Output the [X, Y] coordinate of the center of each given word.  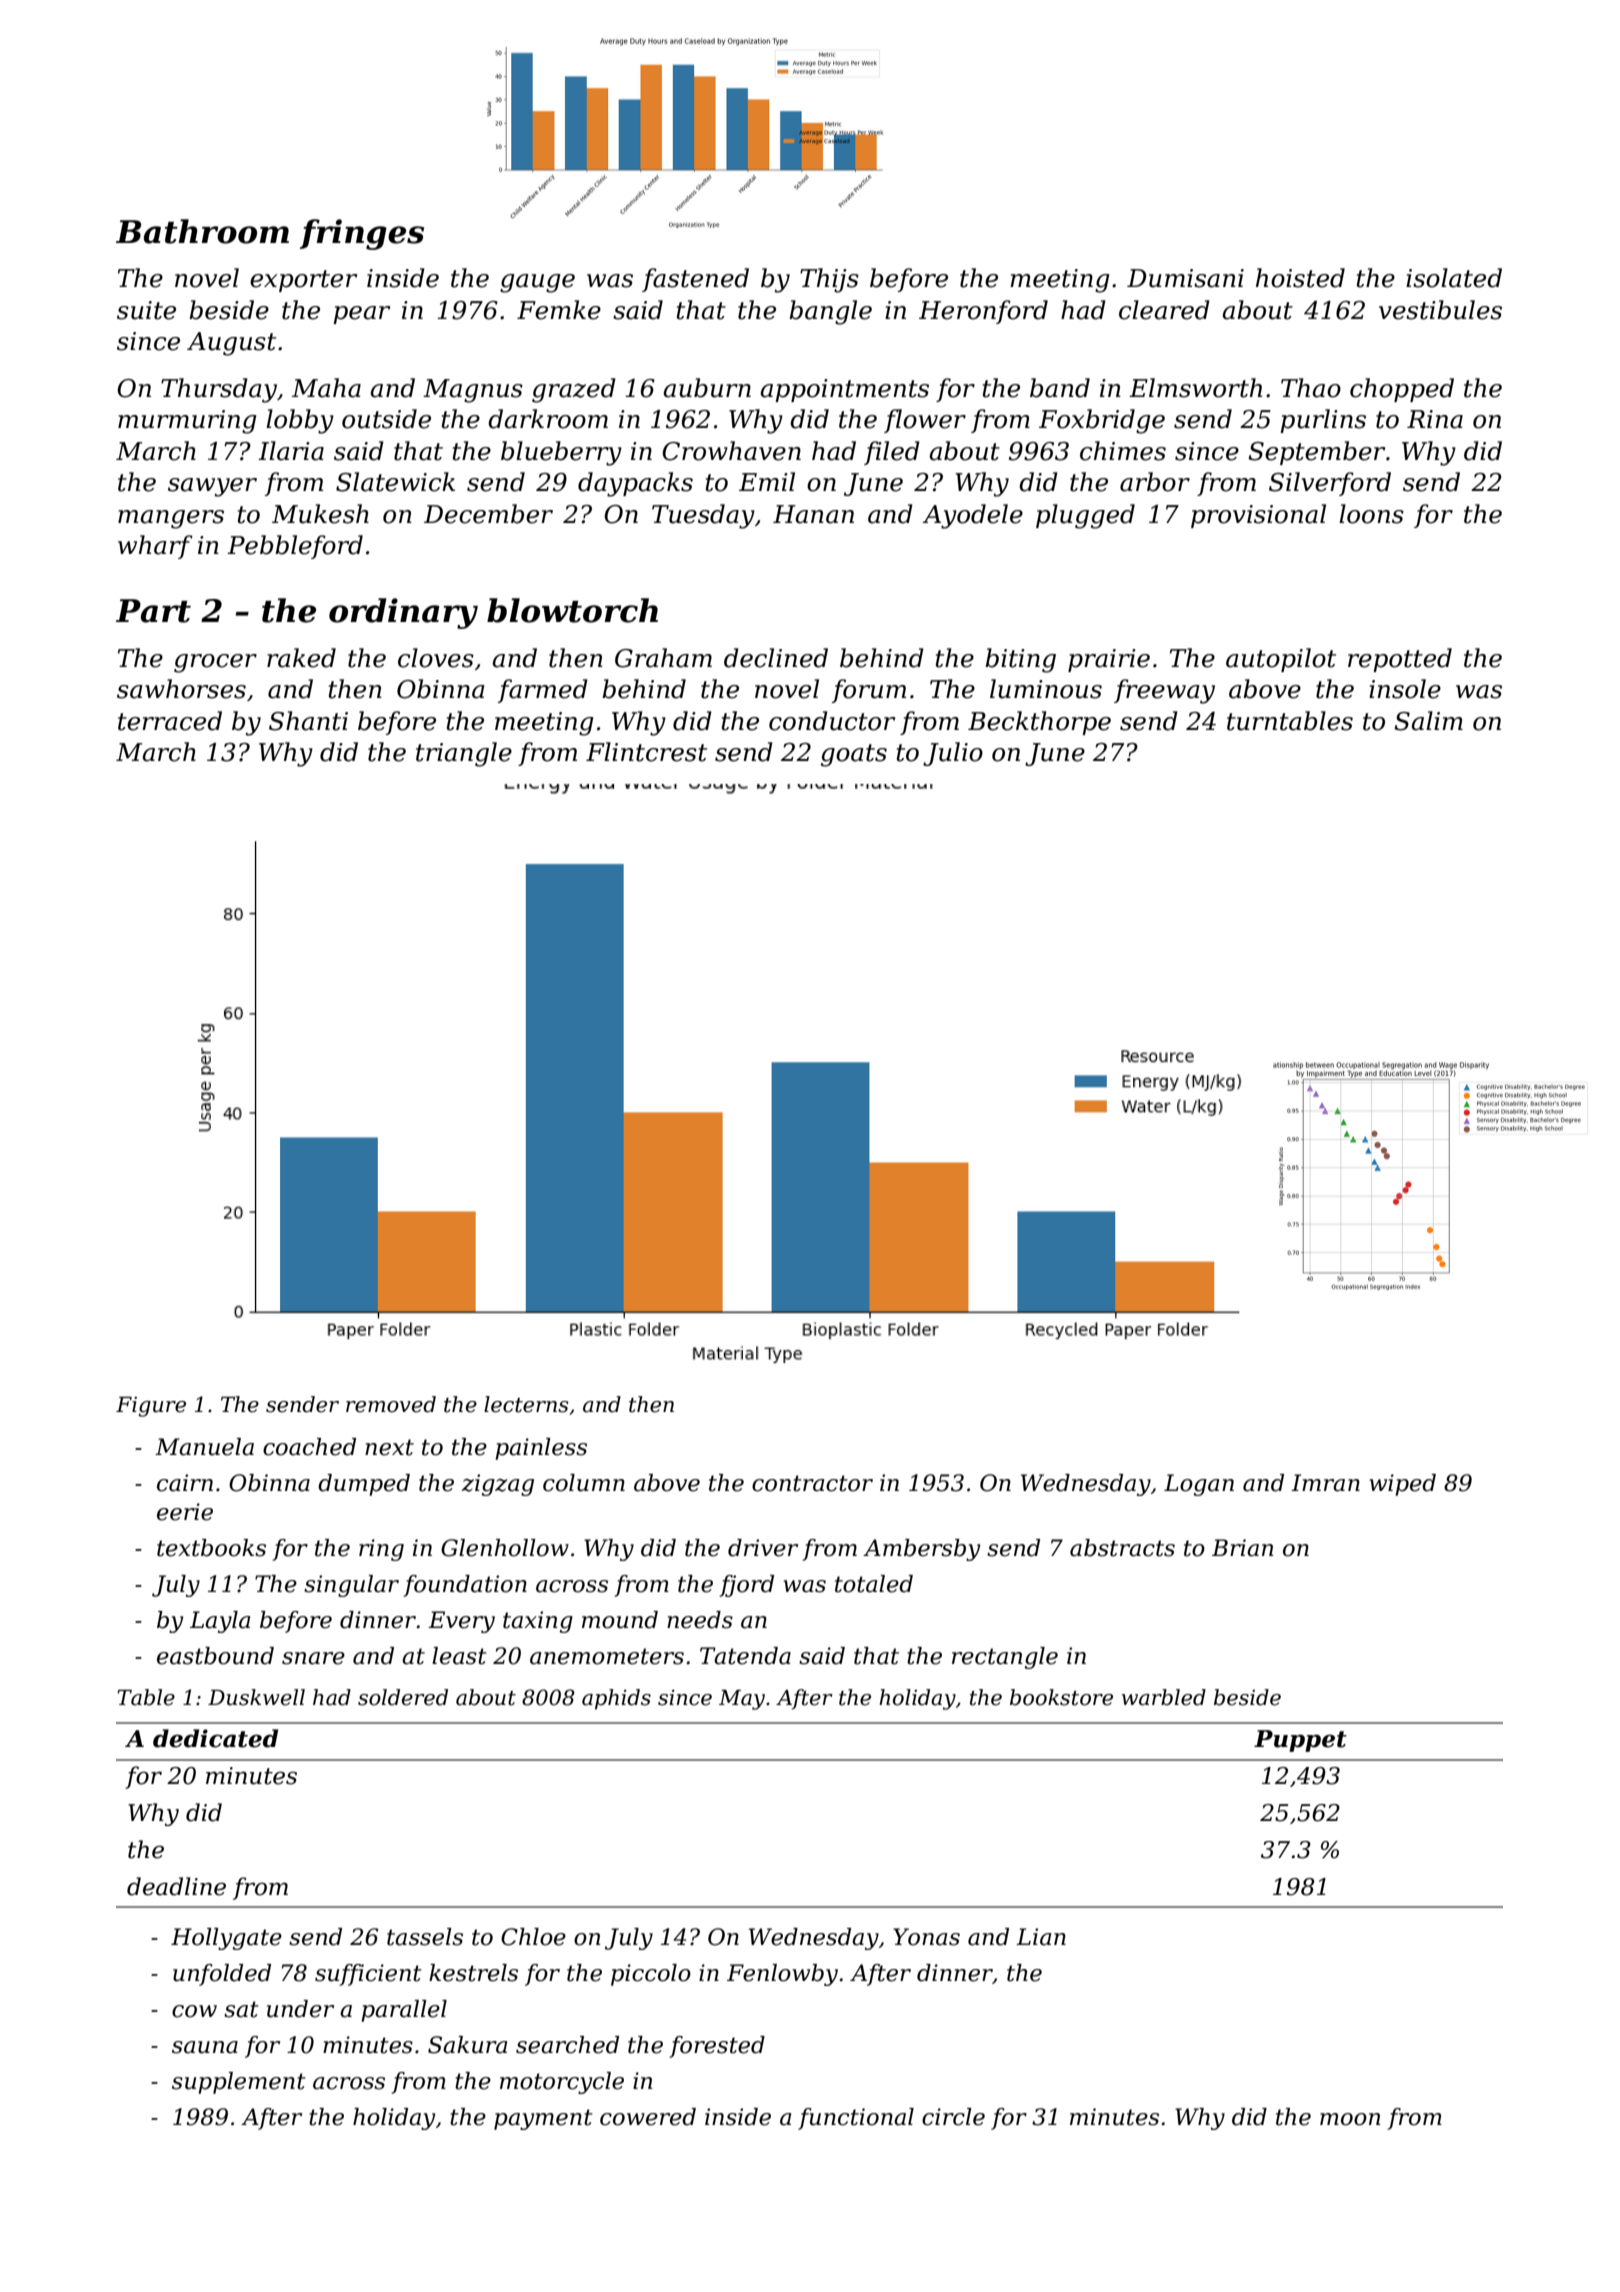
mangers [171, 519]
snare [313, 1658]
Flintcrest [646, 752]
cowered [648, 2117]
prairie [1109, 660]
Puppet [1300, 1741]
